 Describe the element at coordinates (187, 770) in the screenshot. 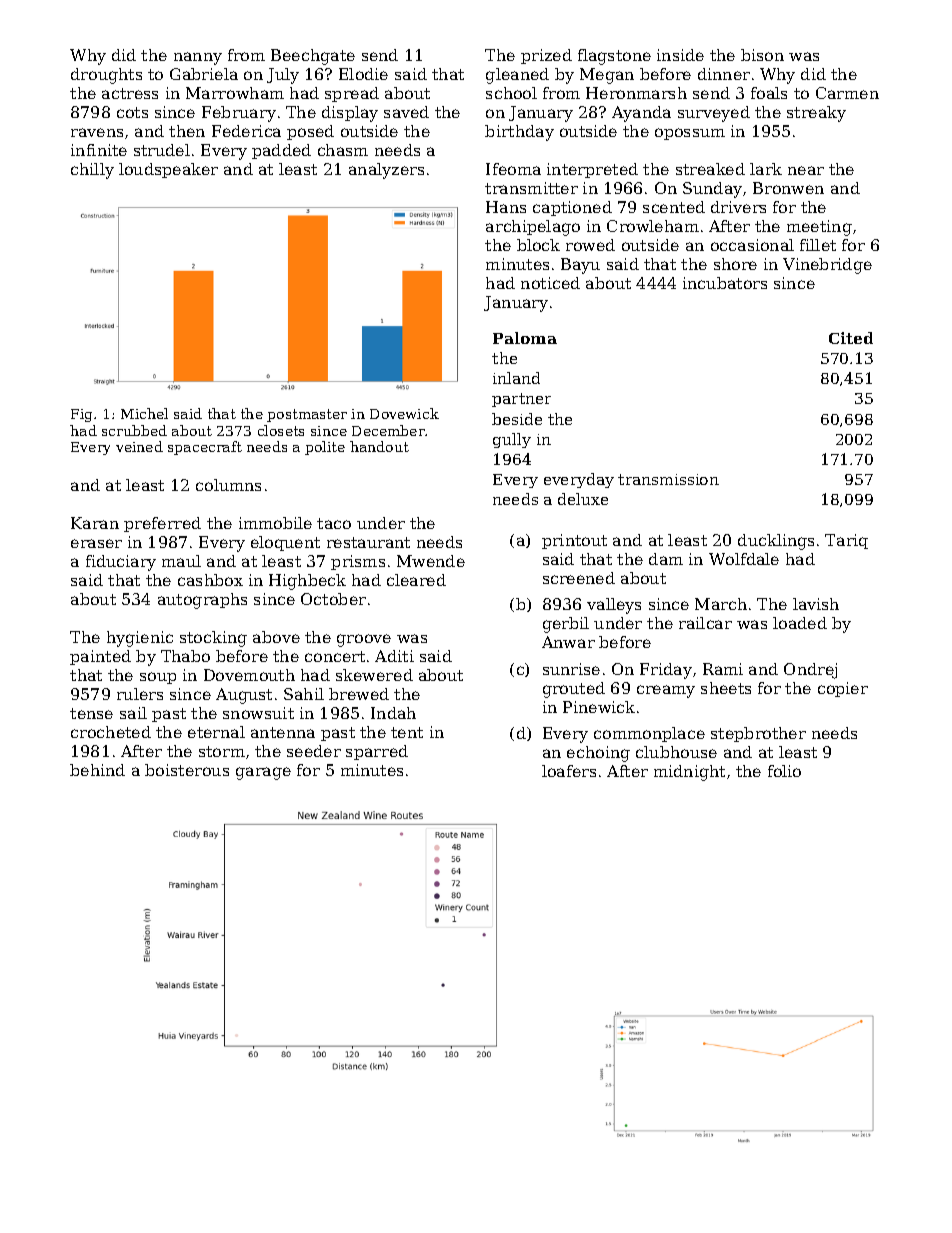

I see `boisterous` at that location.
